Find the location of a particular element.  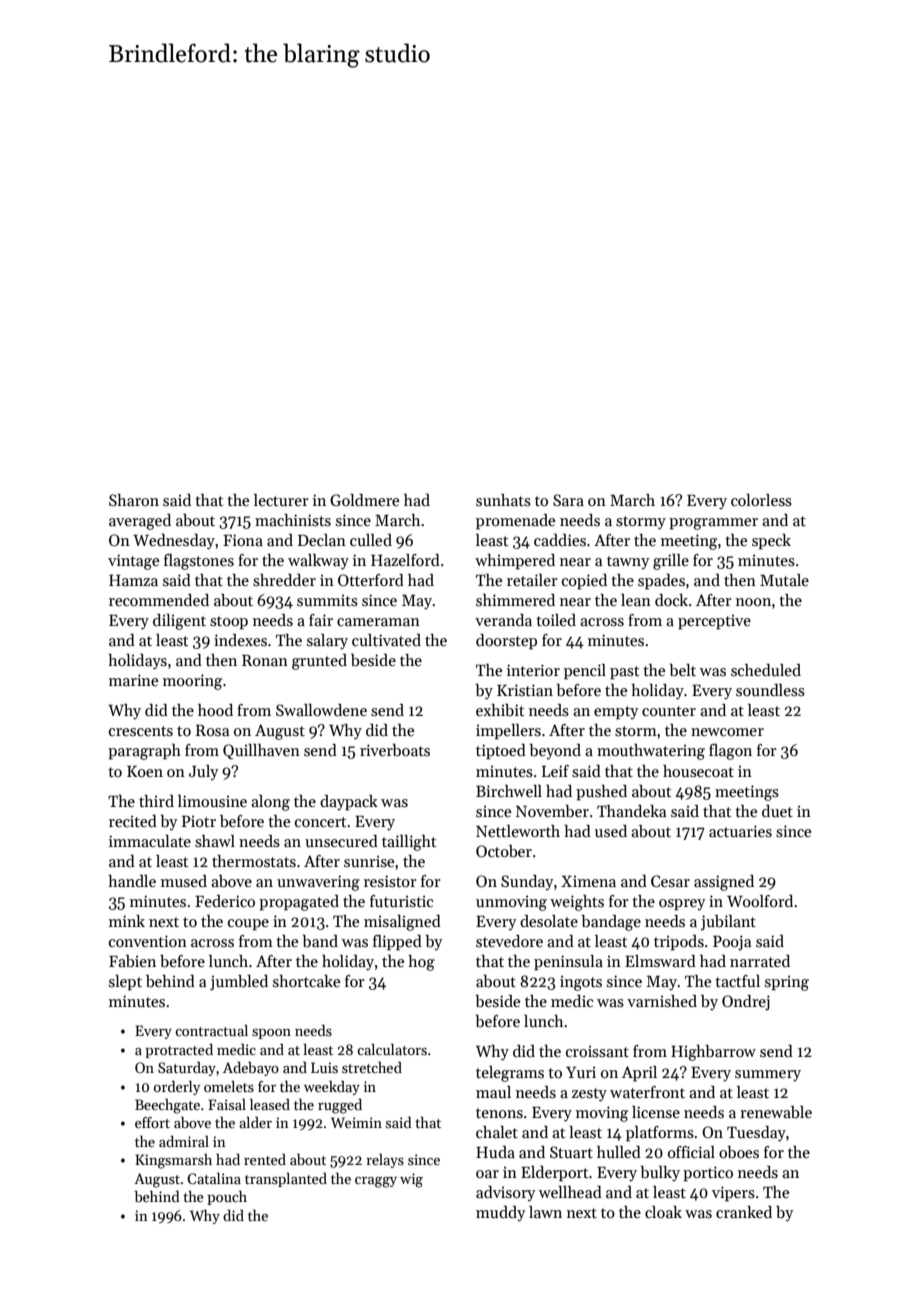

riverboats is located at coordinates (395, 750).
